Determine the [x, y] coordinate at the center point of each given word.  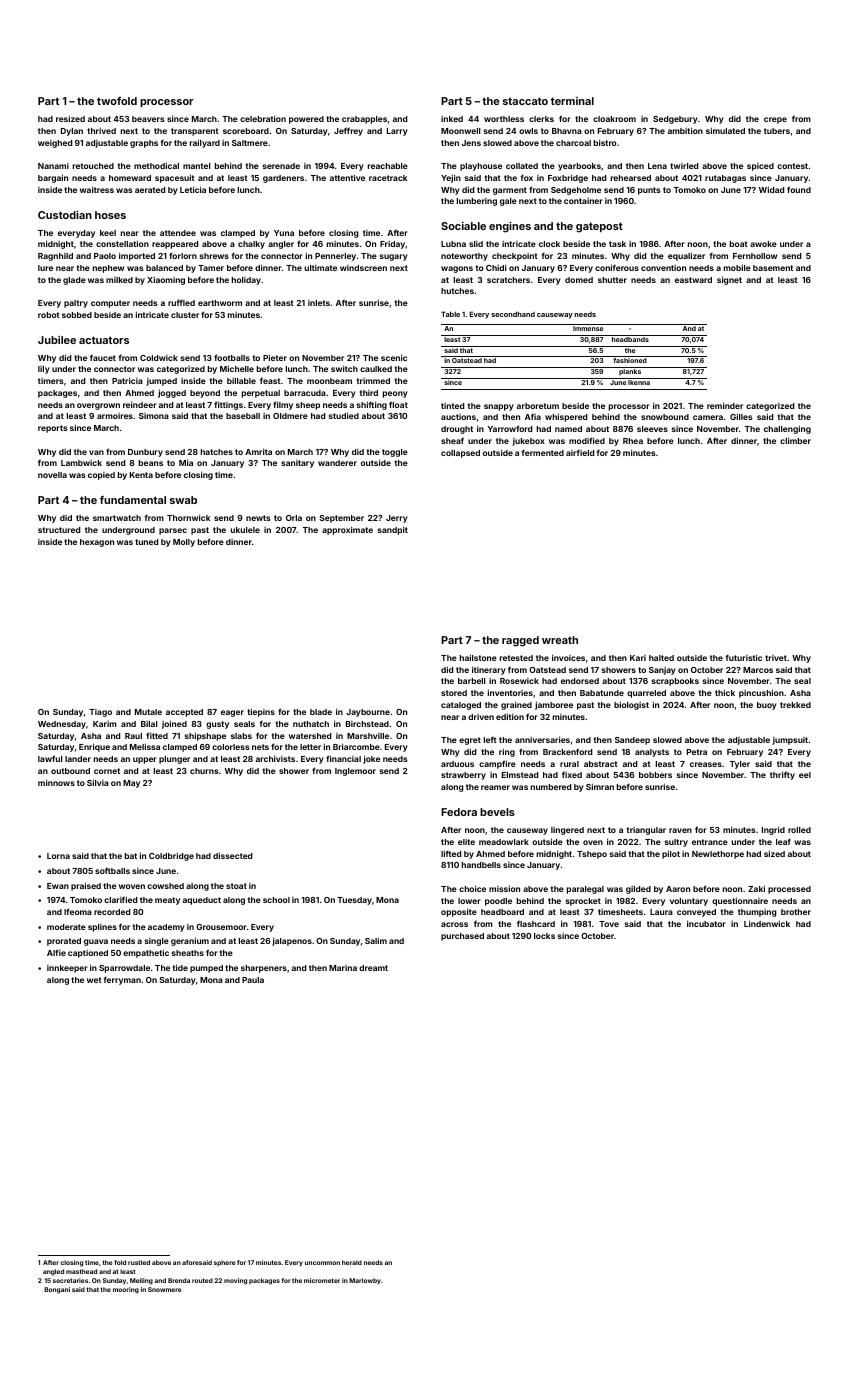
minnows [56, 782]
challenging [787, 429]
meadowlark [504, 842]
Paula [253, 980]
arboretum [538, 406]
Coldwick [159, 358]
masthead [81, 1271]
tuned [146, 542]
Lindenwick [767, 923]
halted [661, 658]
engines [510, 227]
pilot [671, 854]
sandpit [393, 530]
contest [792, 166]
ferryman [122, 980]
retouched [93, 166]
